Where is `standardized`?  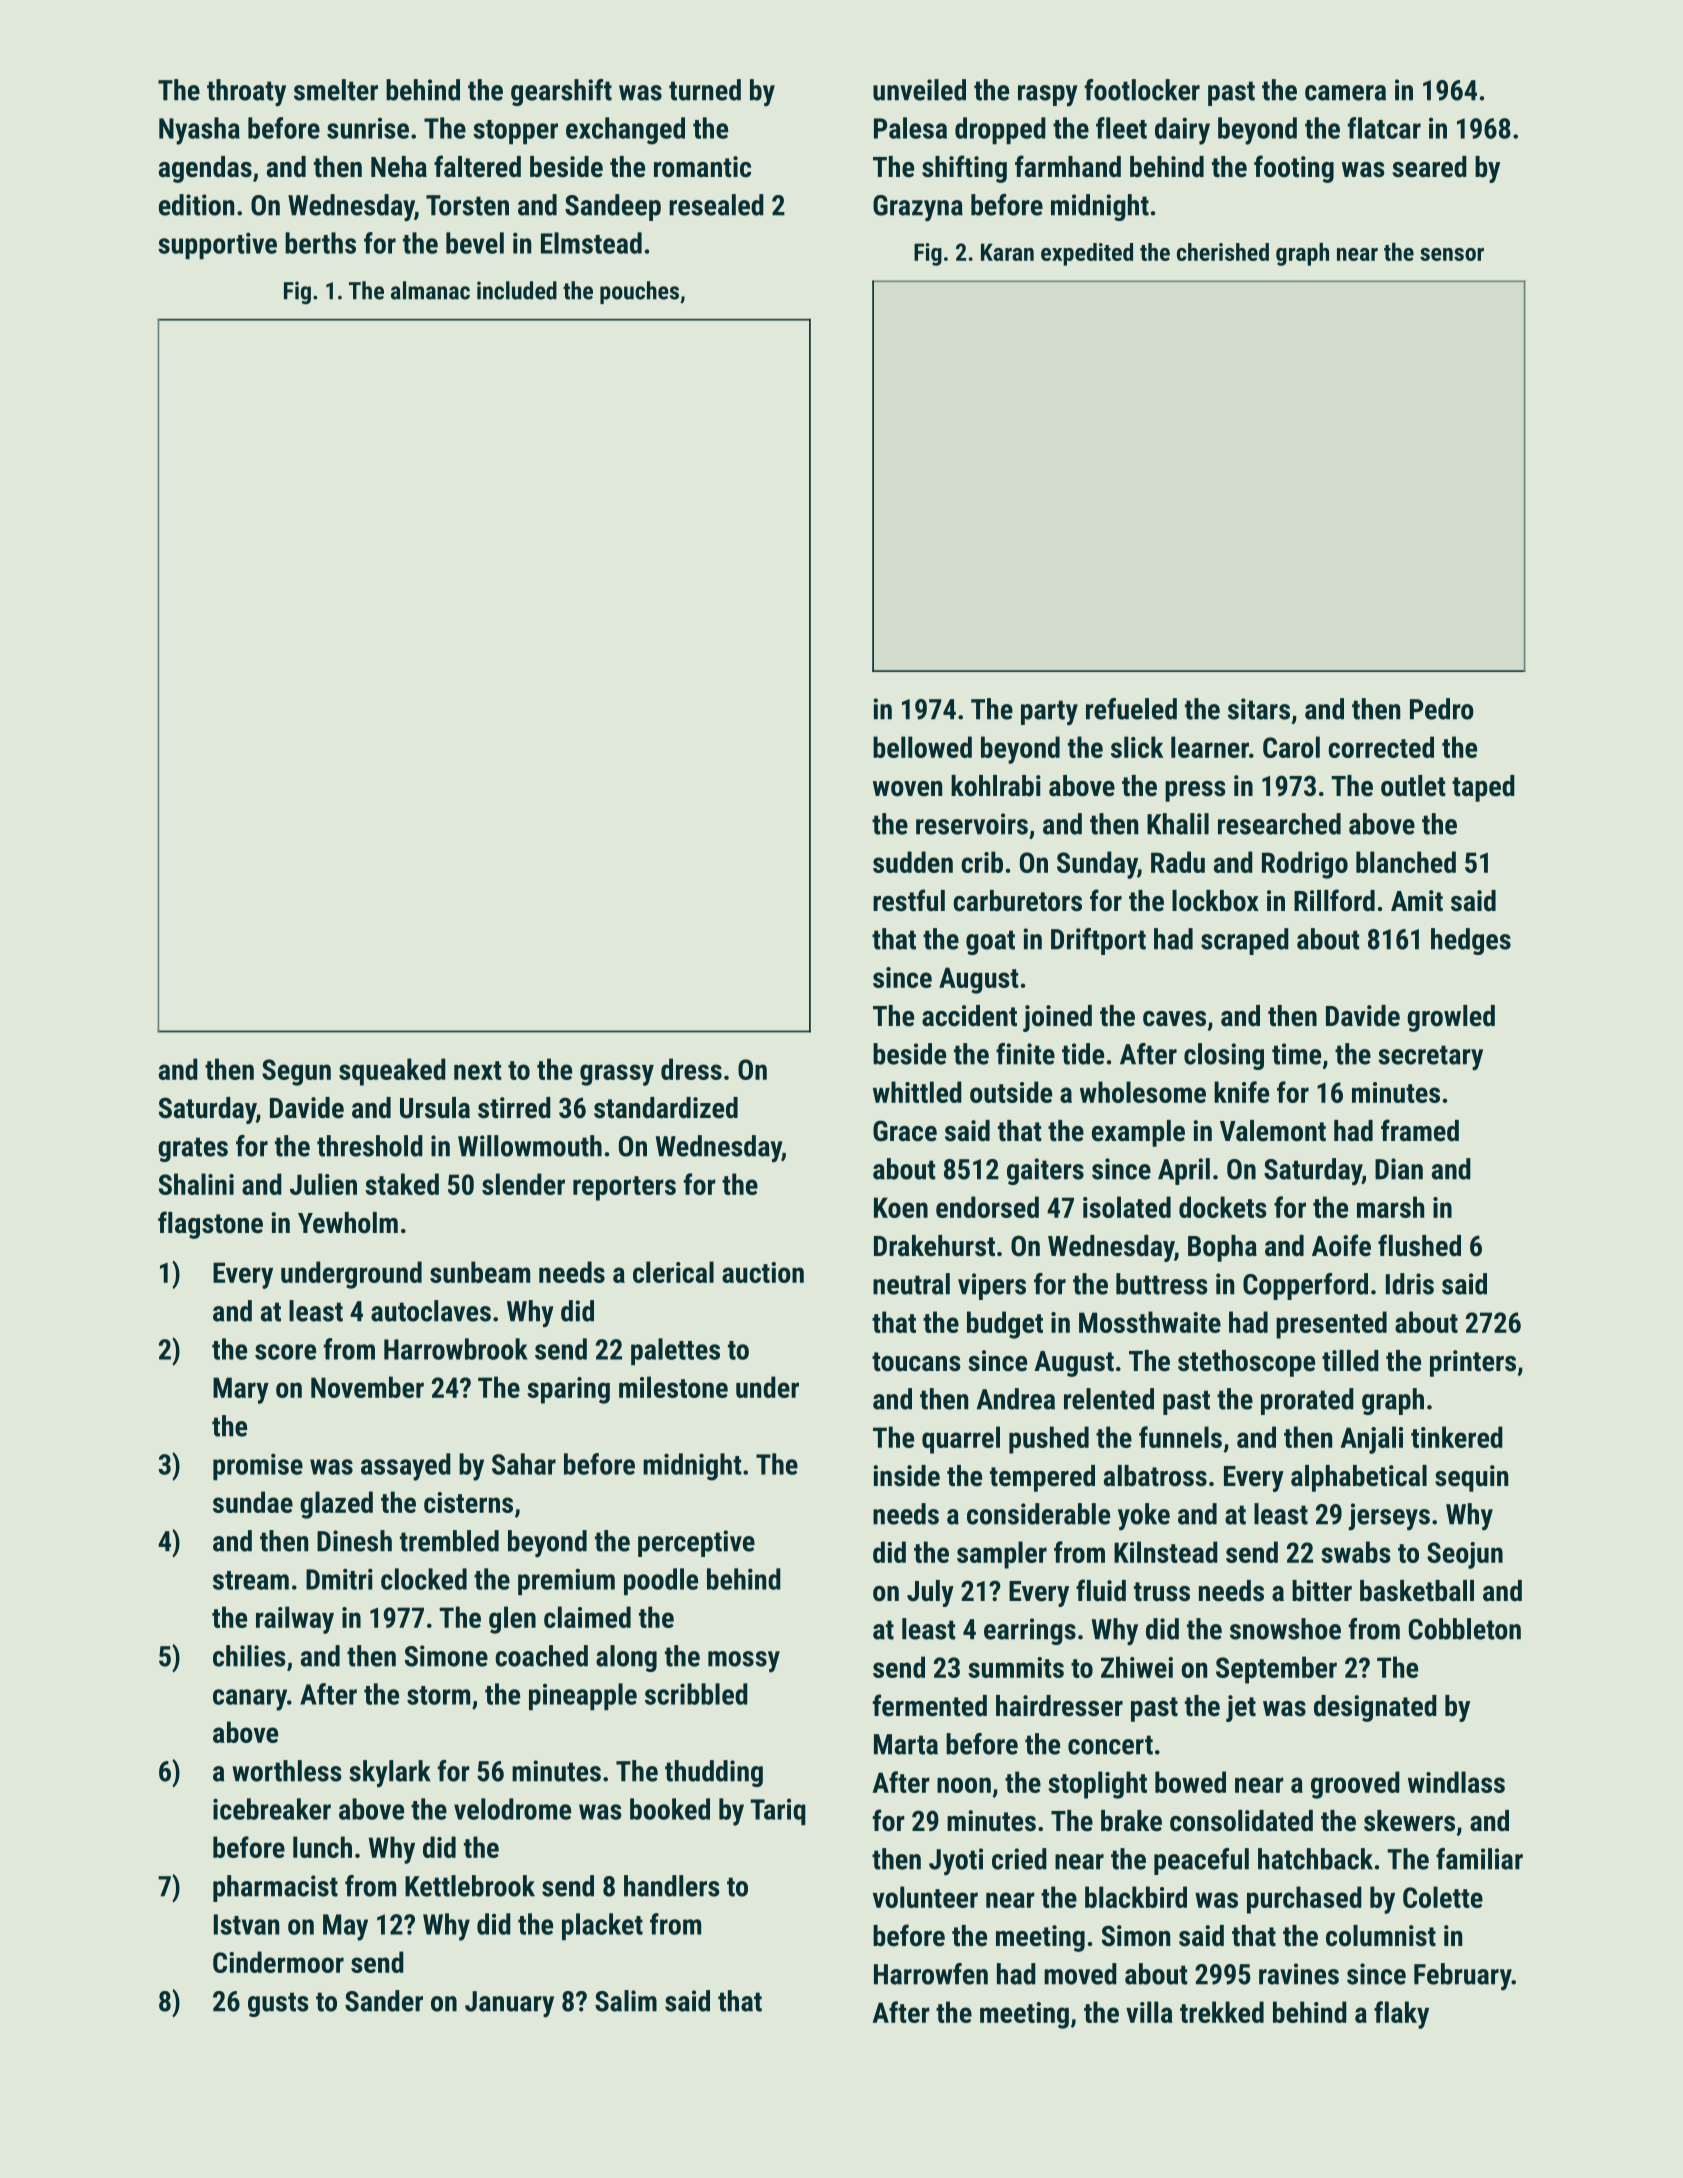
standardized is located at coordinates (666, 1108).
